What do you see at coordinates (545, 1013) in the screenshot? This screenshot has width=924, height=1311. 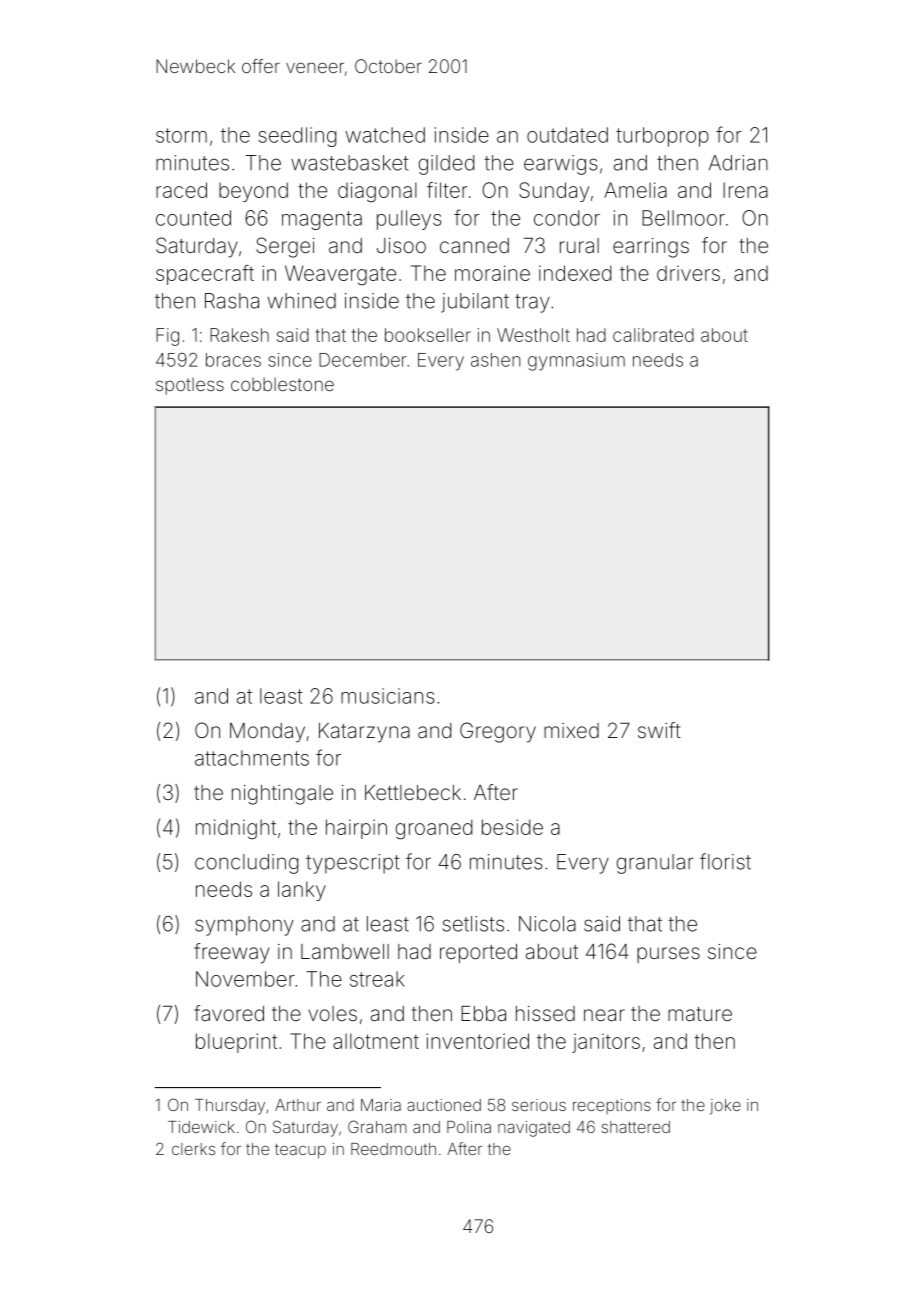 I see `hissed` at bounding box center [545, 1013].
